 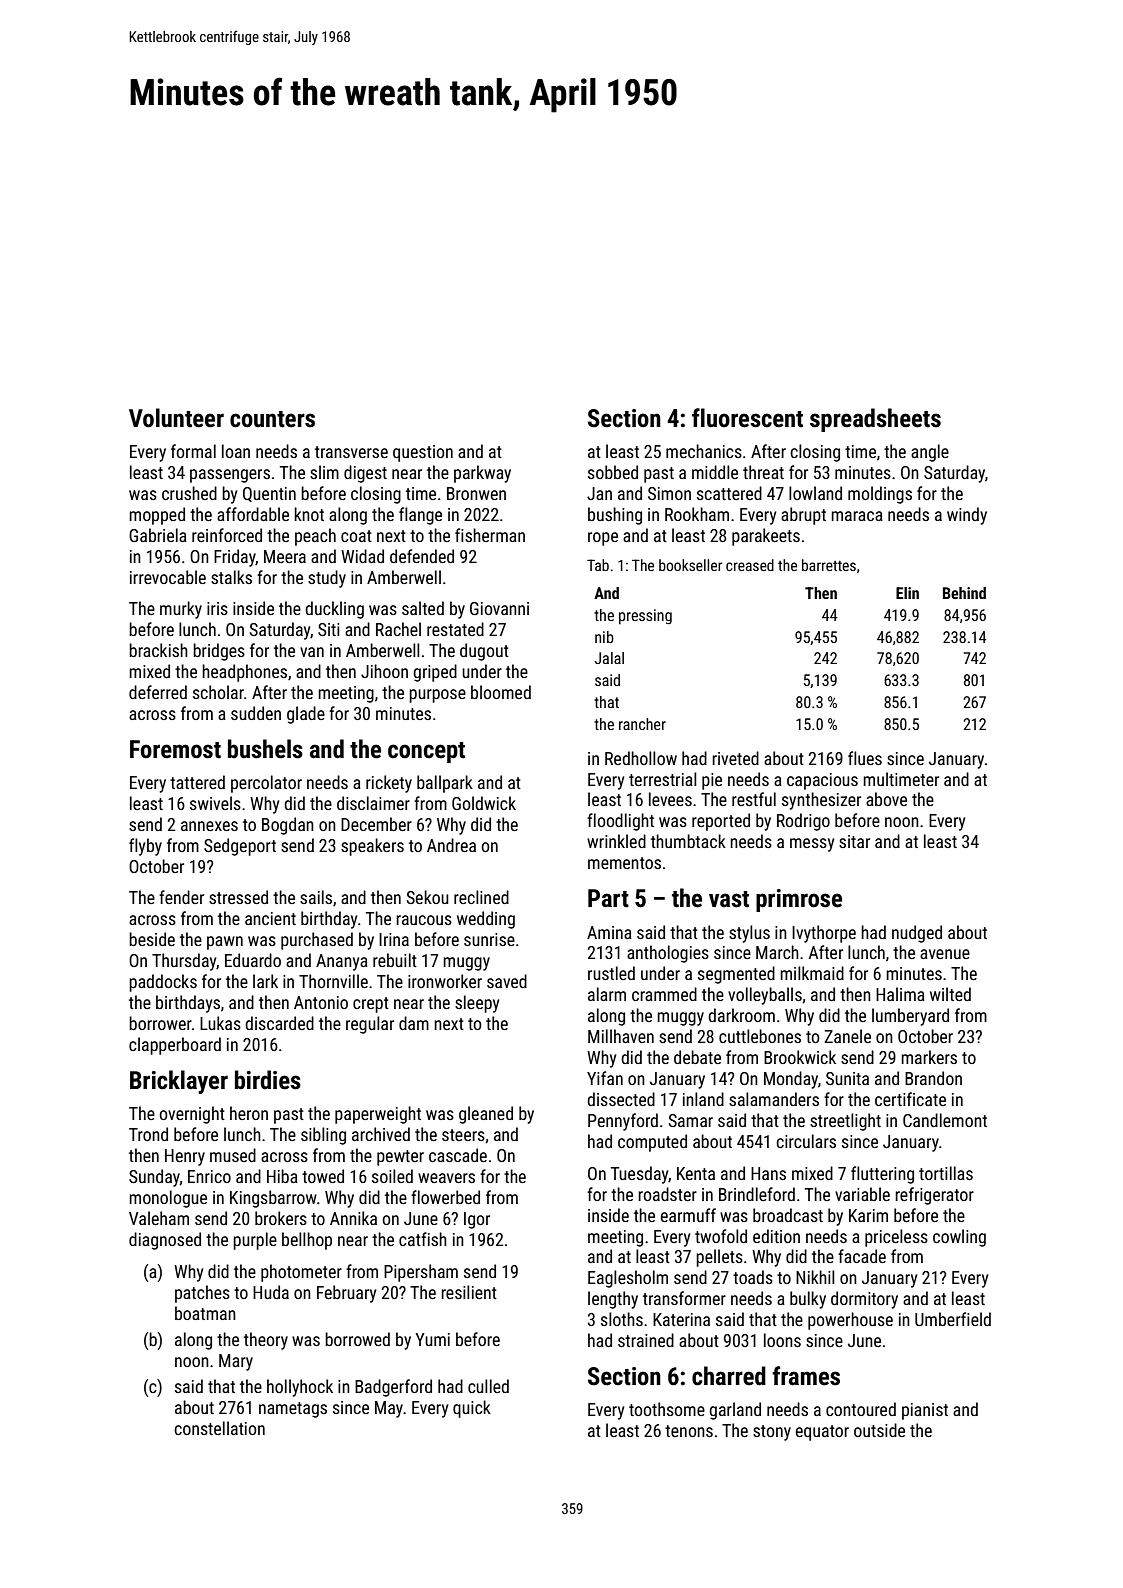 I want to click on milkmaid, so click(x=812, y=973).
